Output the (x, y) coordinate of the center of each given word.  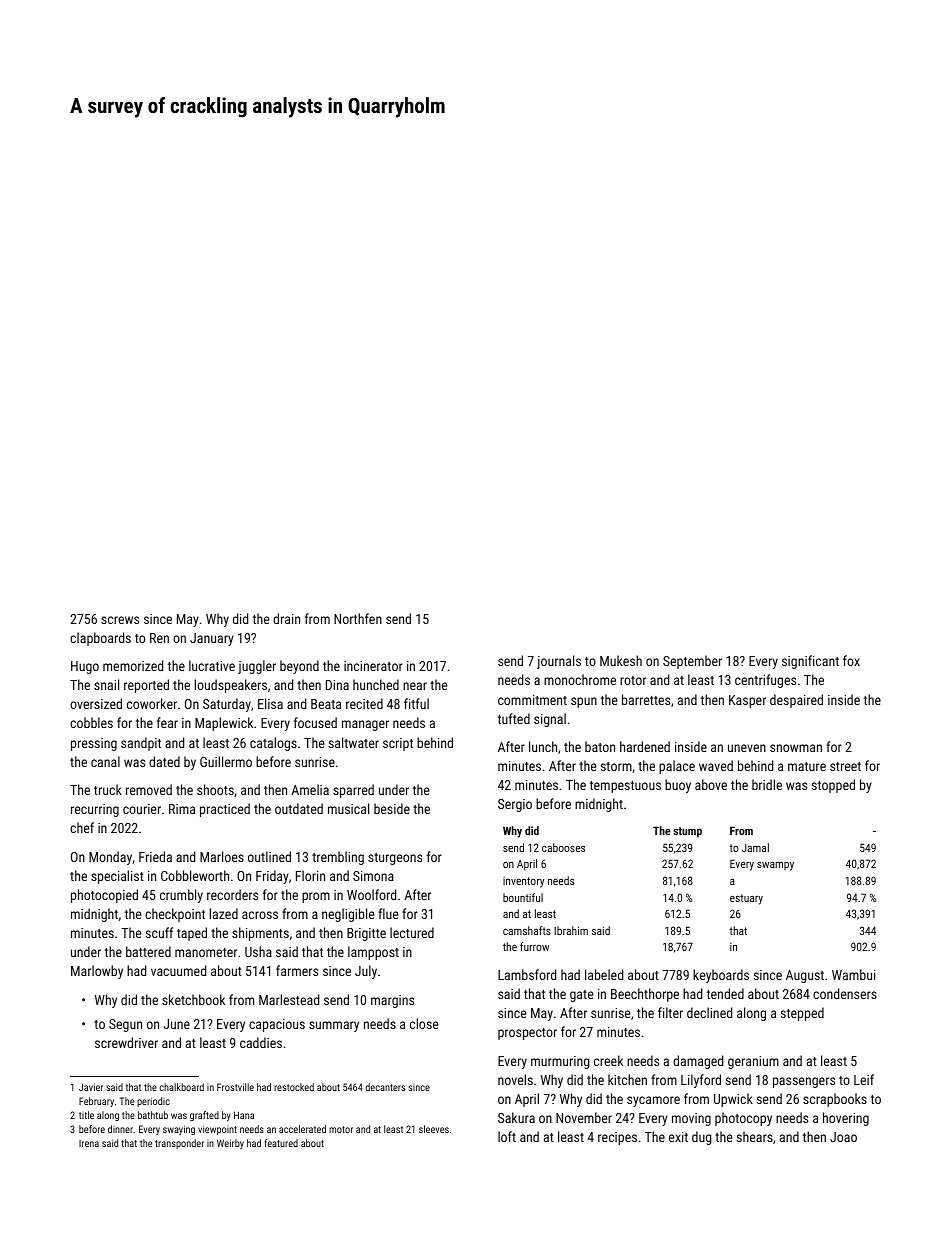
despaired (796, 701)
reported (146, 686)
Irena (89, 1143)
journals (559, 662)
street (845, 766)
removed (149, 789)
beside (392, 808)
